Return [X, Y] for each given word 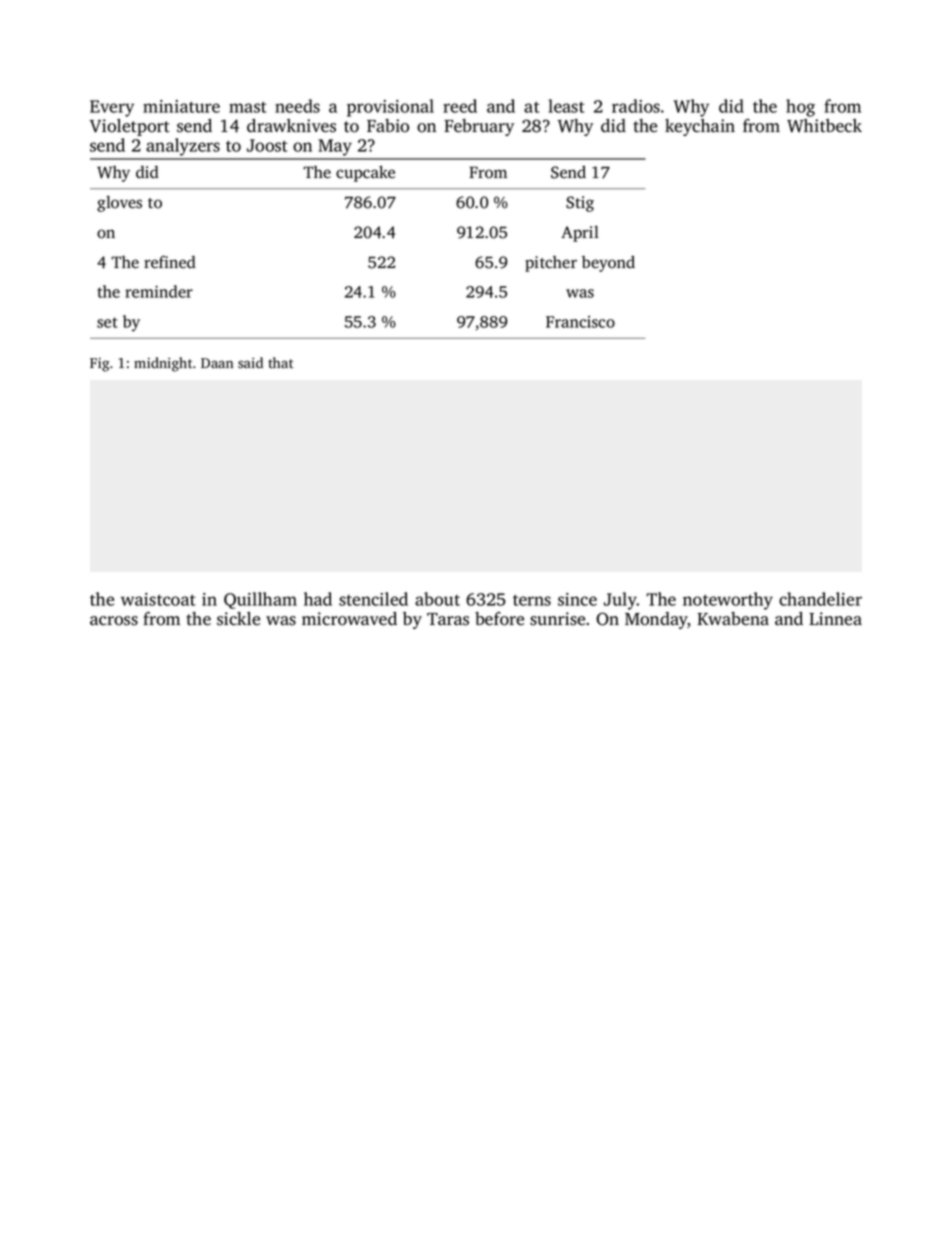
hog [800, 108]
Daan [217, 363]
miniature [181, 106]
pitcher [551, 264]
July [620, 601]
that [280, 362]
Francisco [580, 322]
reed [460, 106]
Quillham [260, 600]
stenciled [373, 599]
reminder [159, 291]
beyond [608, 264]
